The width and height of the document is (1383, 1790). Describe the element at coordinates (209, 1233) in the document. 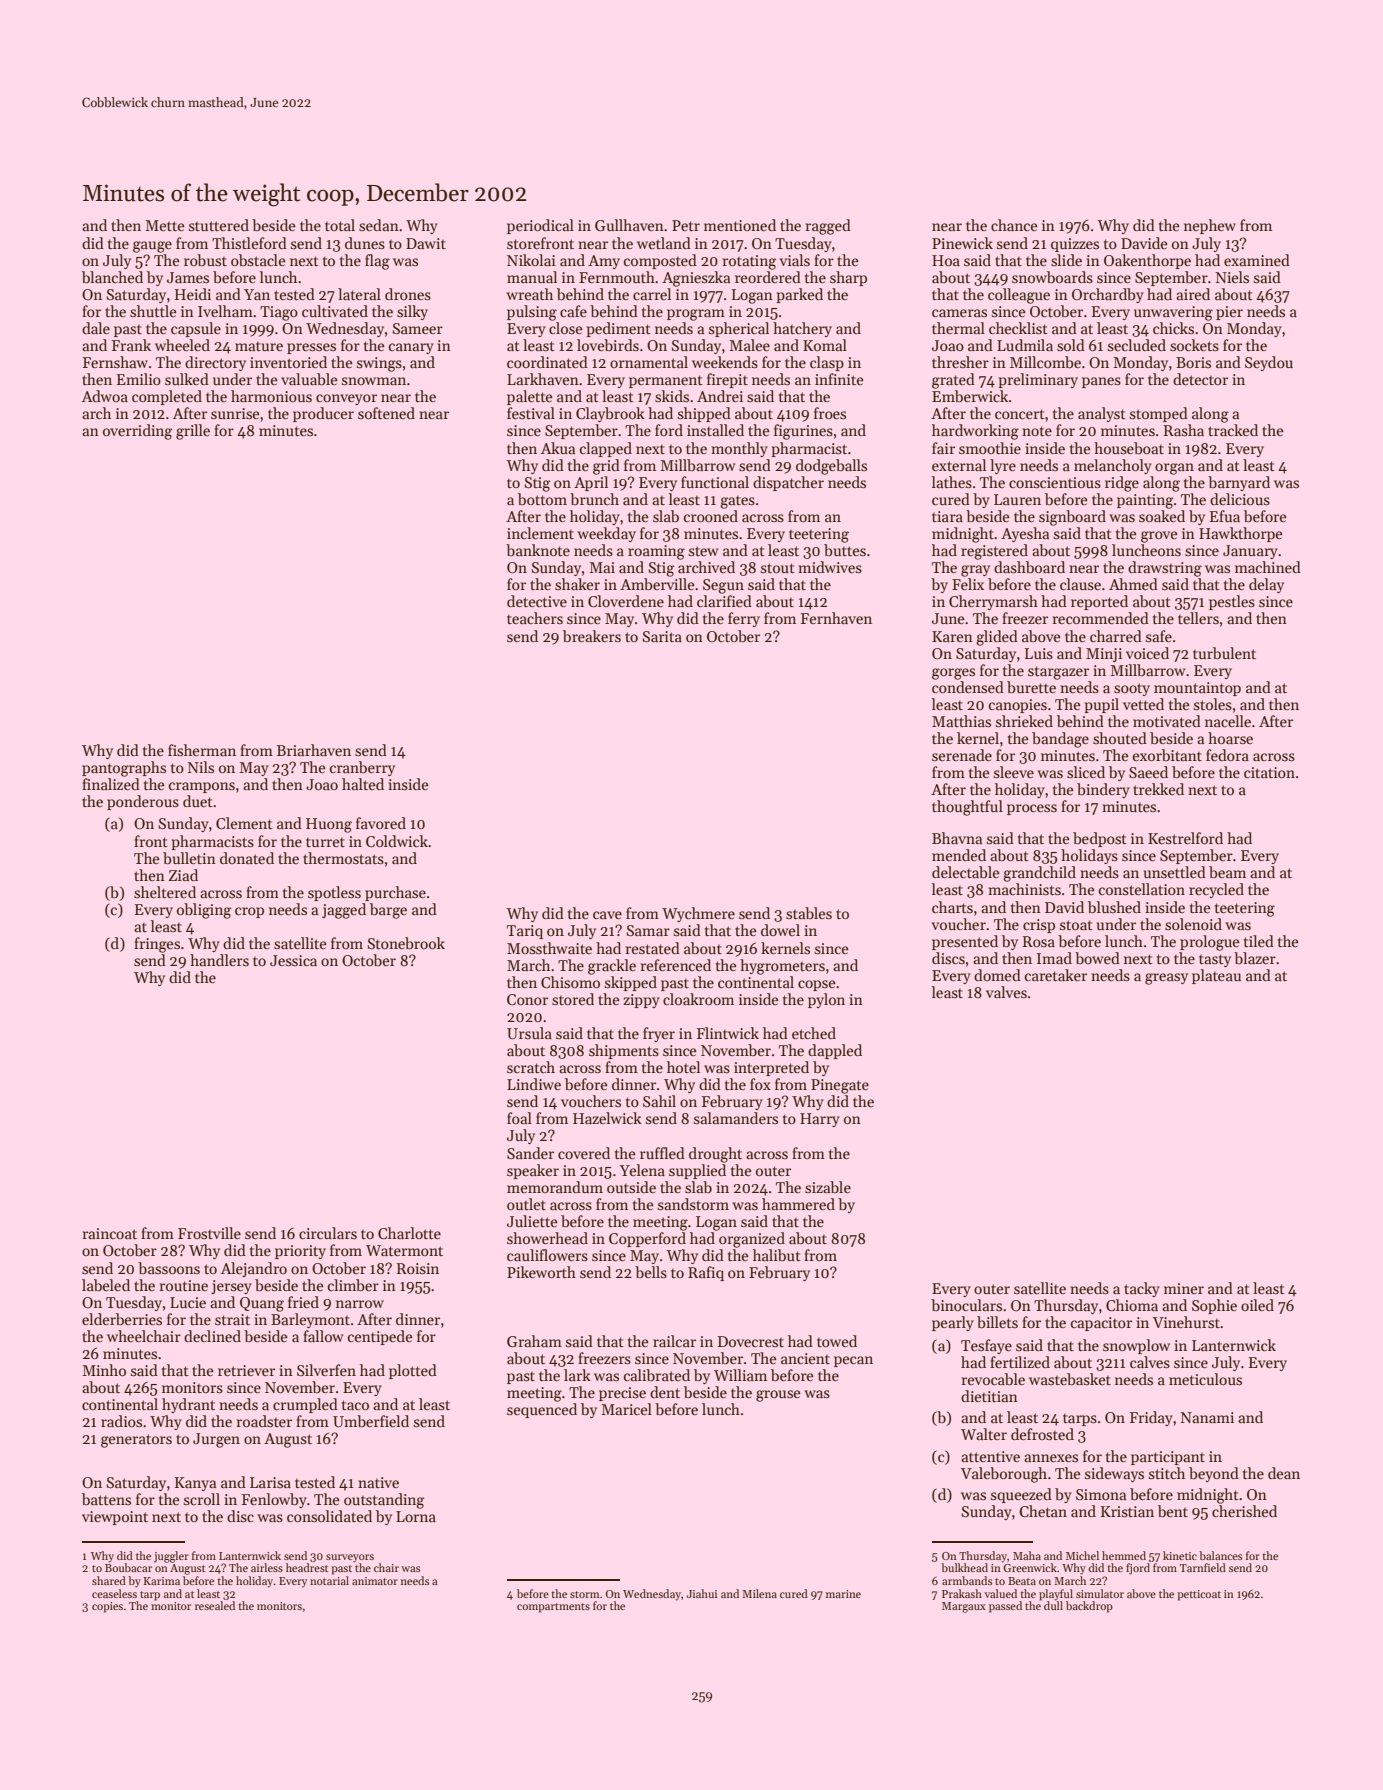

I see `Frostville` at that location.
